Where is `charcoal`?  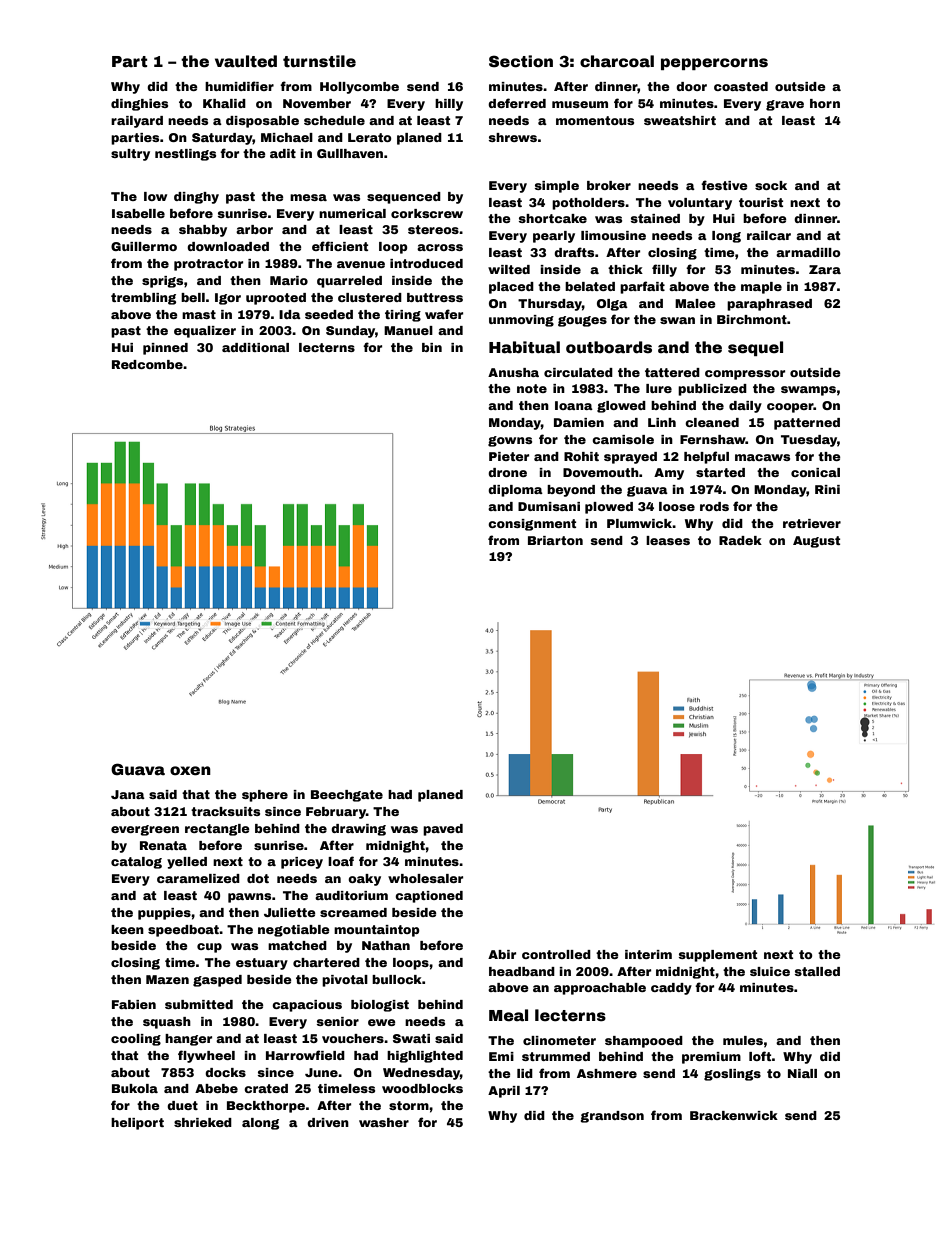 charcoal is located at coordinates (617, 61).
